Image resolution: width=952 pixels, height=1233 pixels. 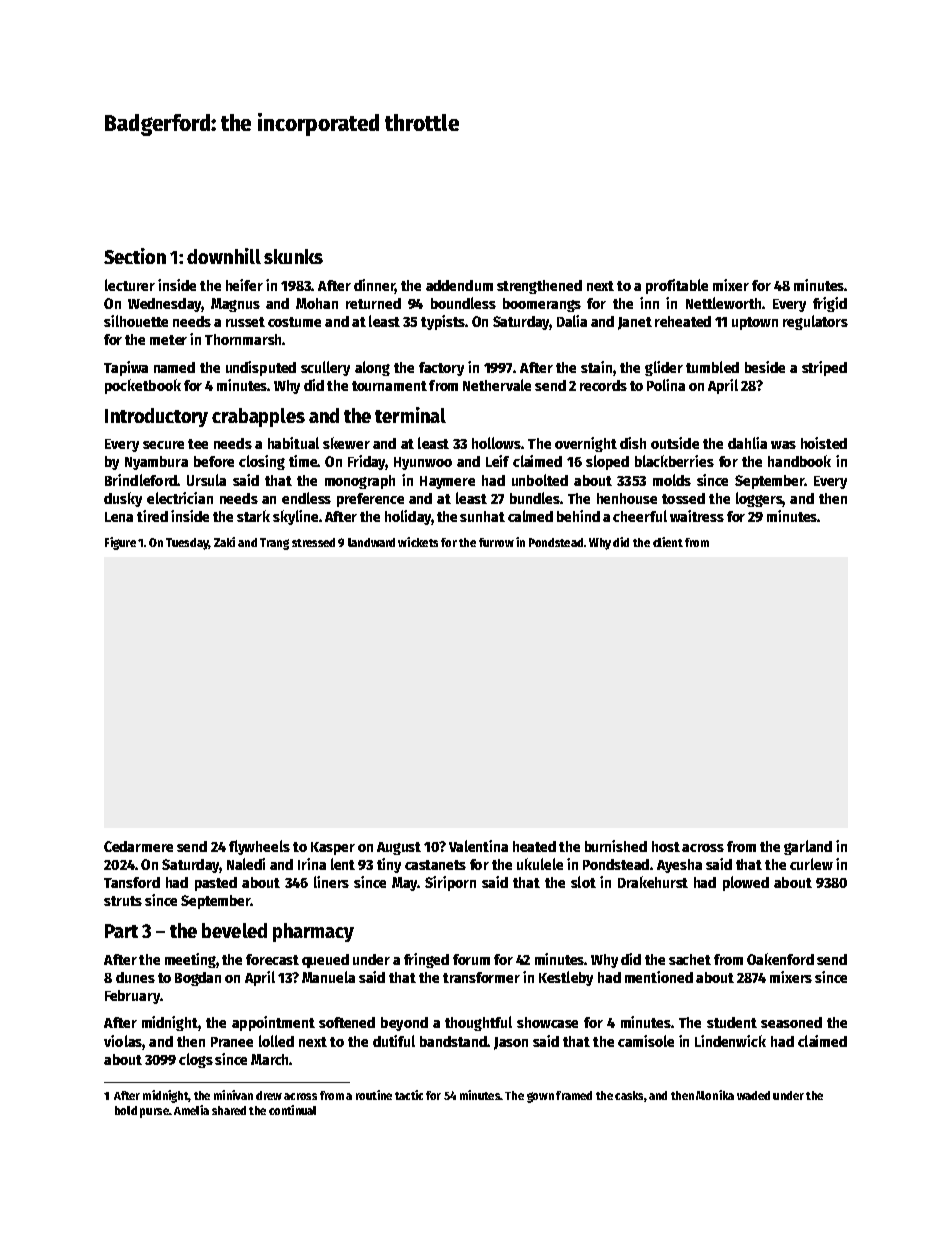 What do you see at coordinates (293, 256) in the screenshot?
I see `skunks` at bounding box center [293, 256].
